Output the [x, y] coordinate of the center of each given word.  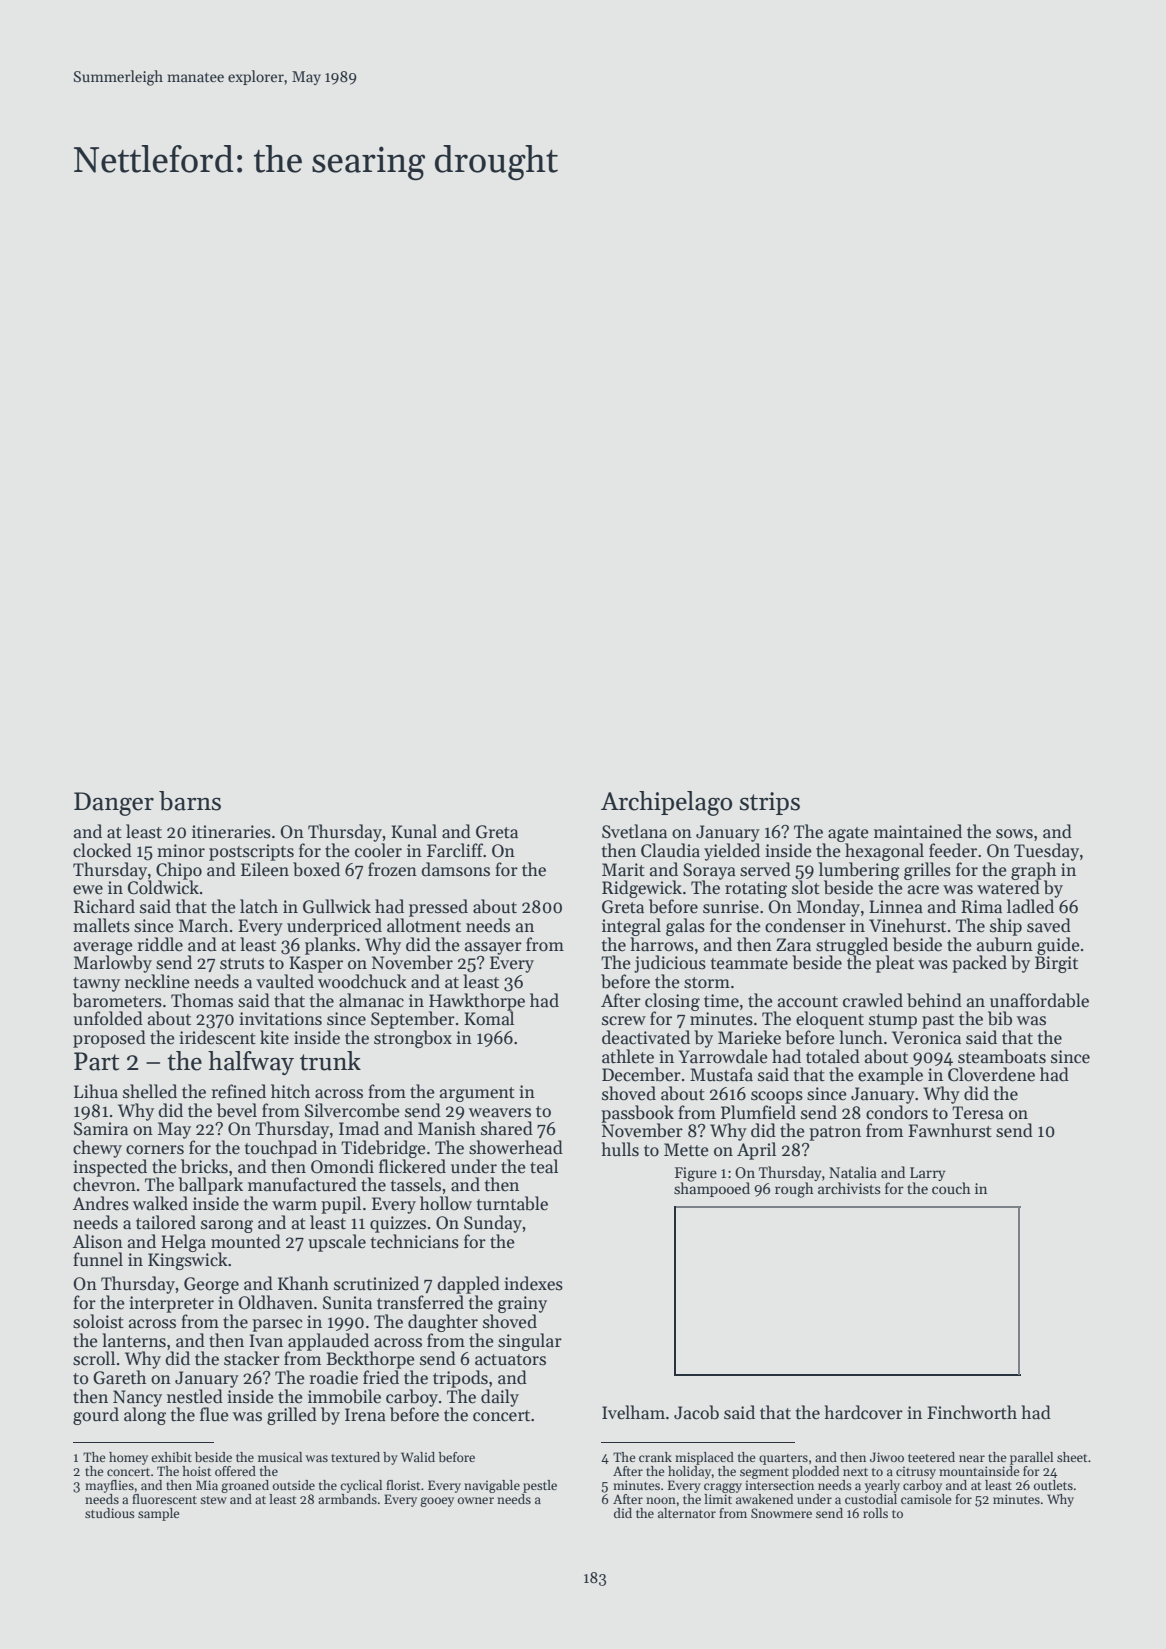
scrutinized [376, 1283]
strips [770, 803]
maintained [918, 831]
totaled [833, 1056]
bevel [237, 1110]
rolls [875, 1513]
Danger [114, 804]
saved [1049, 925]
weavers [500, 1113]
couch [951, 1188]
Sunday [493, 1224]
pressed [438, 908]
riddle [160, 944]
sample [159, 1514]
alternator [687, 1513]
